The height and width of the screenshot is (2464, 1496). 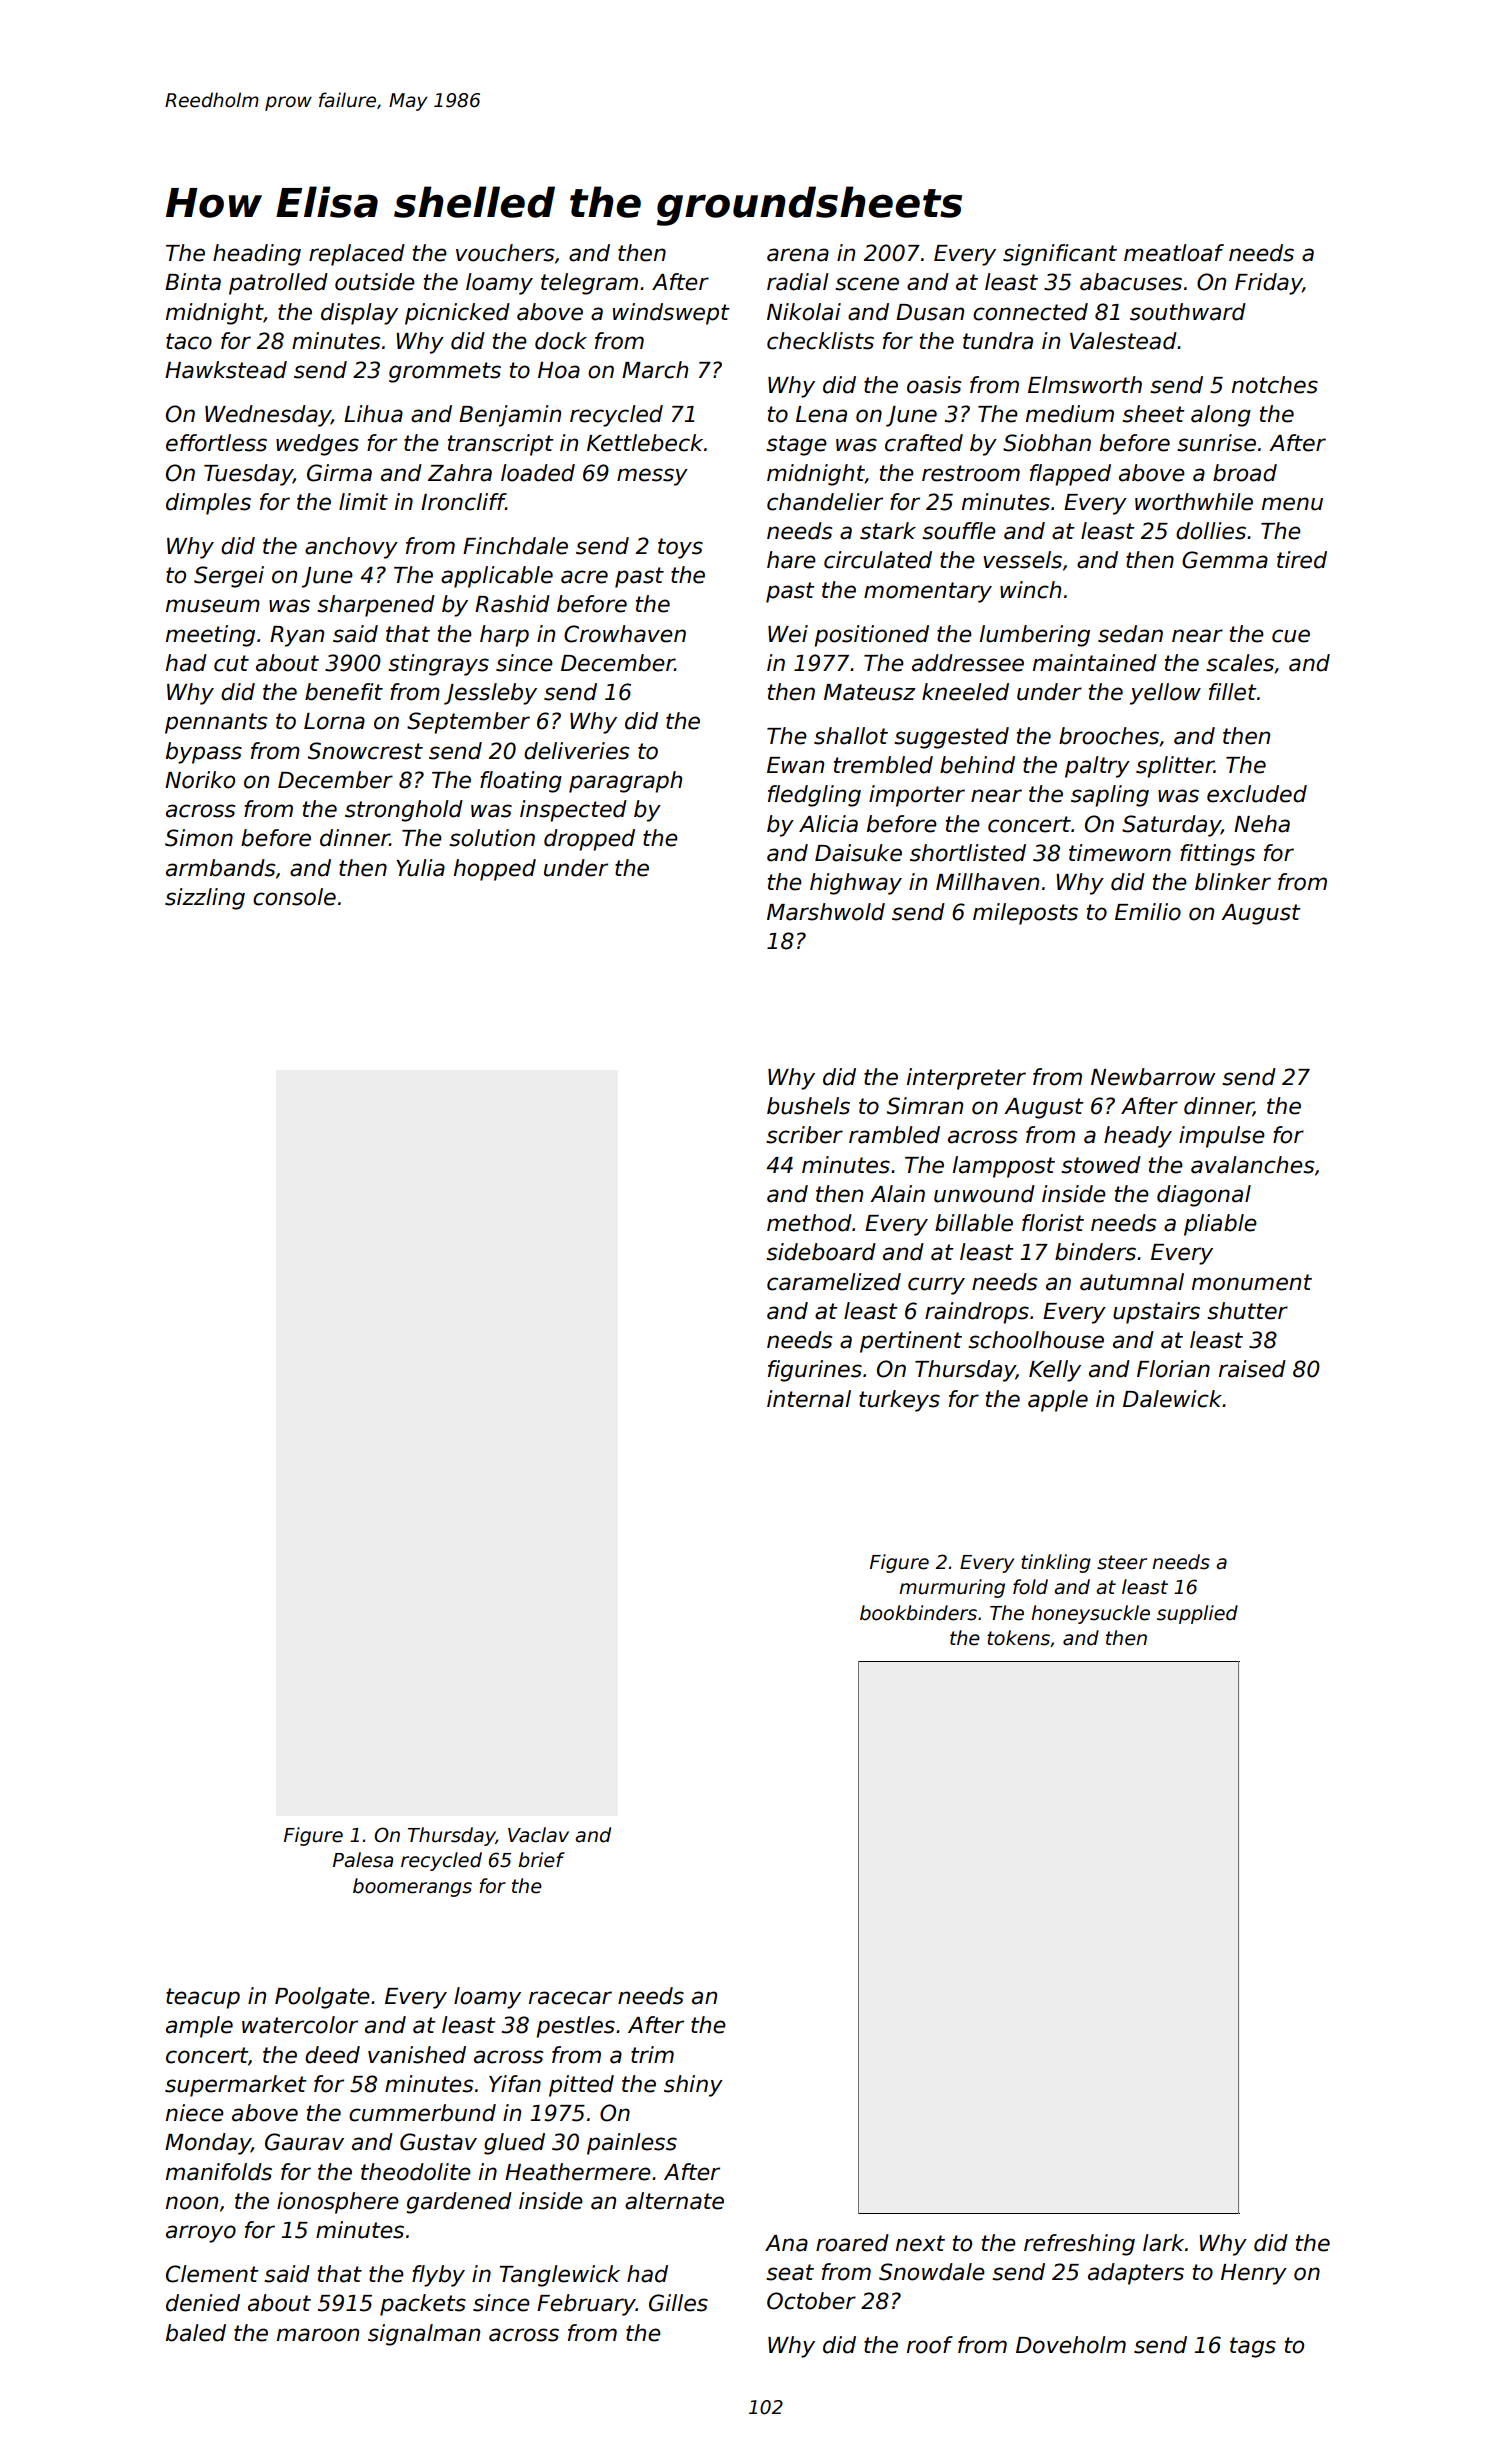 What do you see at coordinates (1123, 341) in the screenshot?
I see `Valestead` at bounding box center [1123, 341].
